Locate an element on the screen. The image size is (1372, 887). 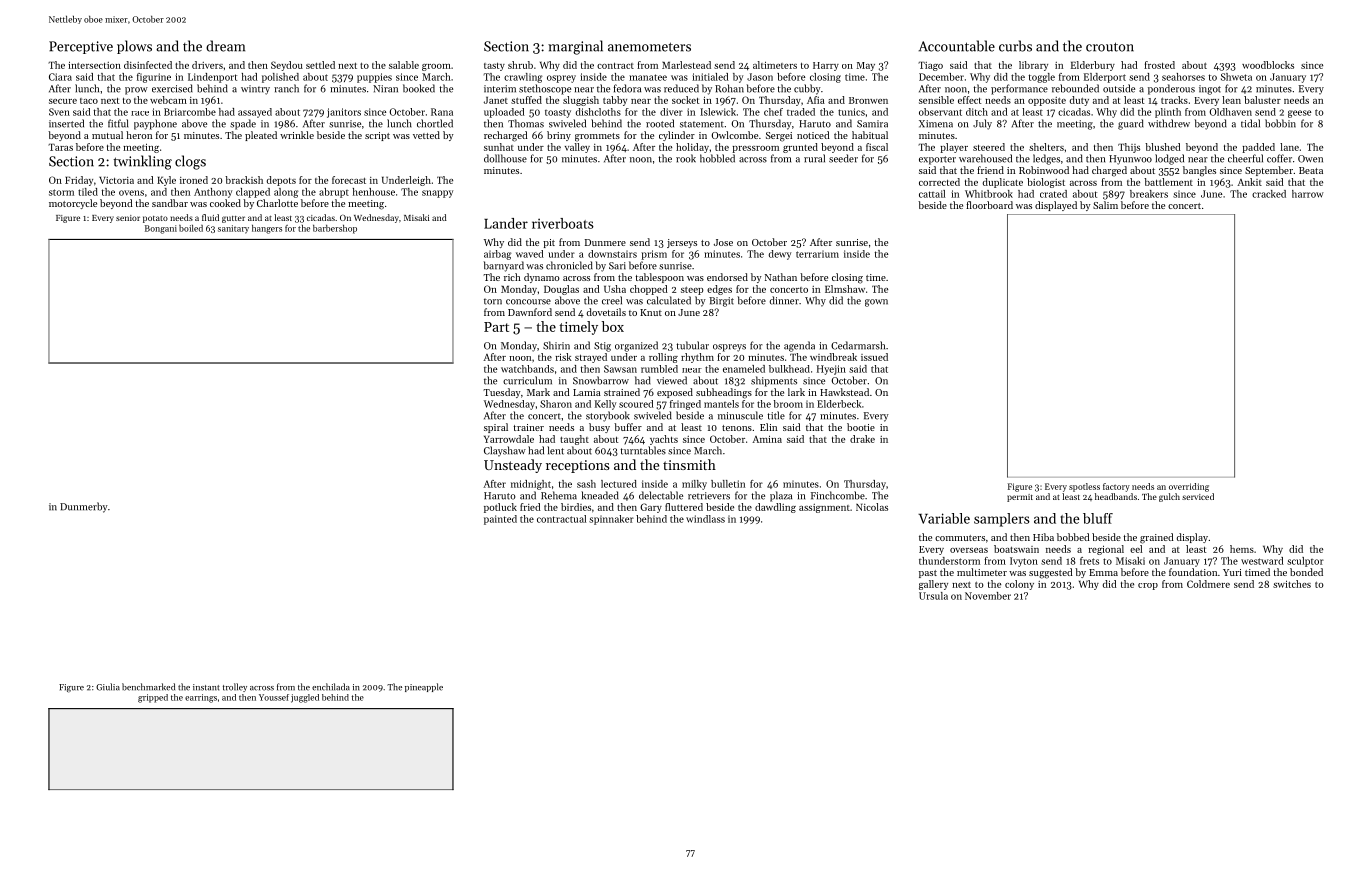
issued is located at coordinates (874, 357).
